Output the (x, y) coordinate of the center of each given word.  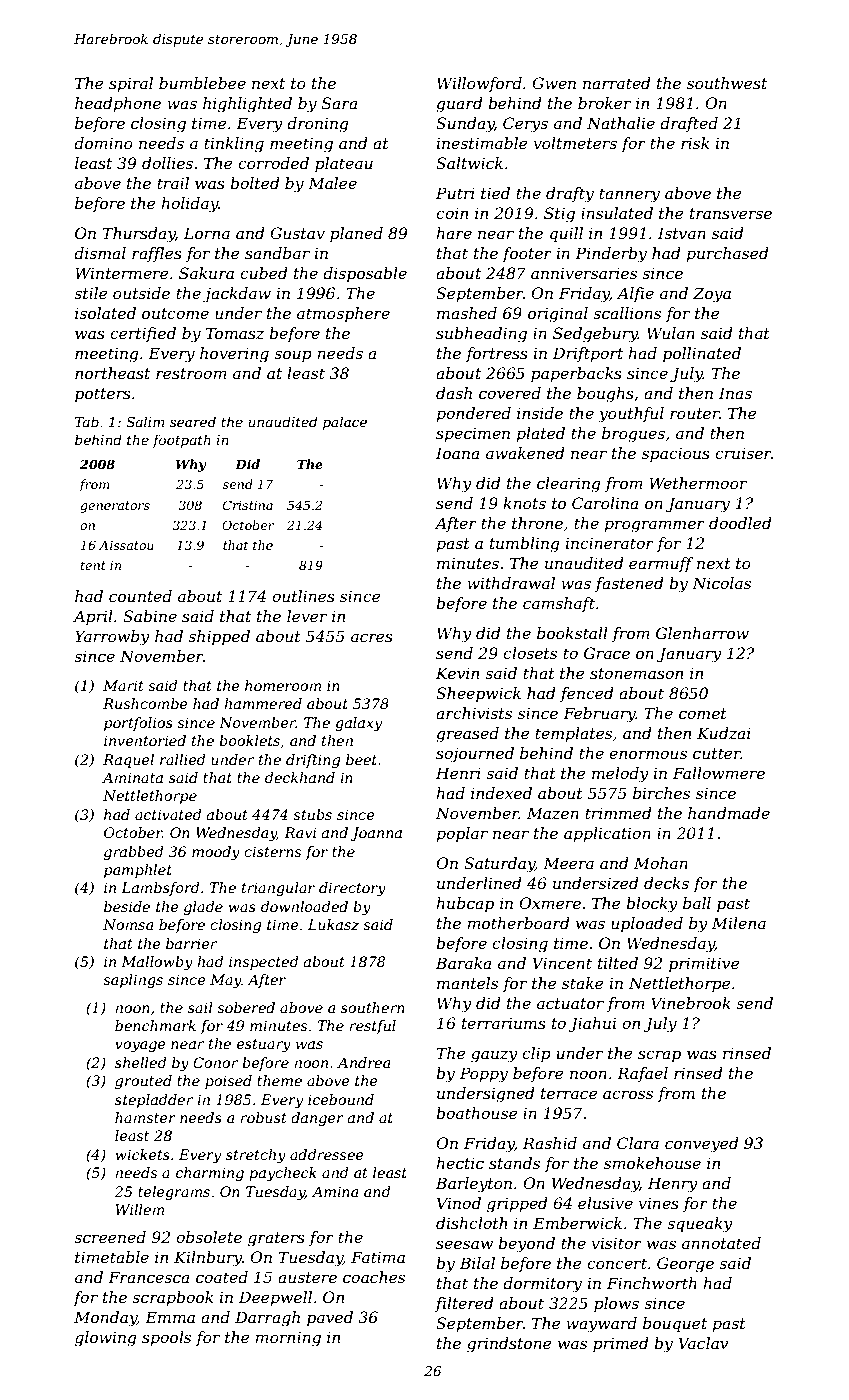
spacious (676, 454)
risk (695, 143)
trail (173, 183)
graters (276, 1239)
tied (495, 193)
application (607, 835)
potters (103, 395)
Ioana (457, 453)
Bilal (477, 1263)
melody (620, 775)
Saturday (499, 865)
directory (352, 889)
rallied (183, 759)
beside (127, 906)
